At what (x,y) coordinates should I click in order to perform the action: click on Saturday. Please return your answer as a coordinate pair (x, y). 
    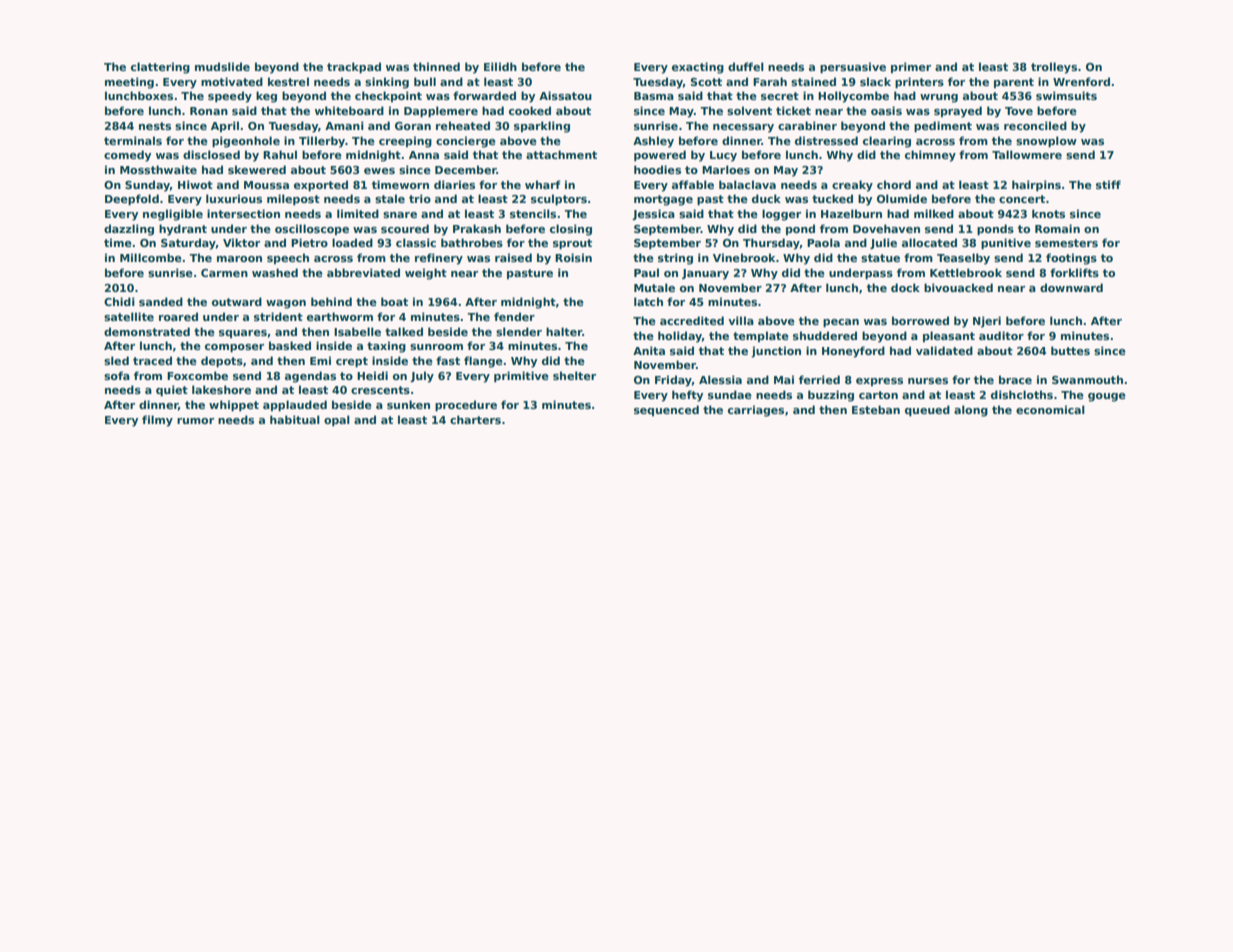
    Looking at the image, I should click on (188, 244).
